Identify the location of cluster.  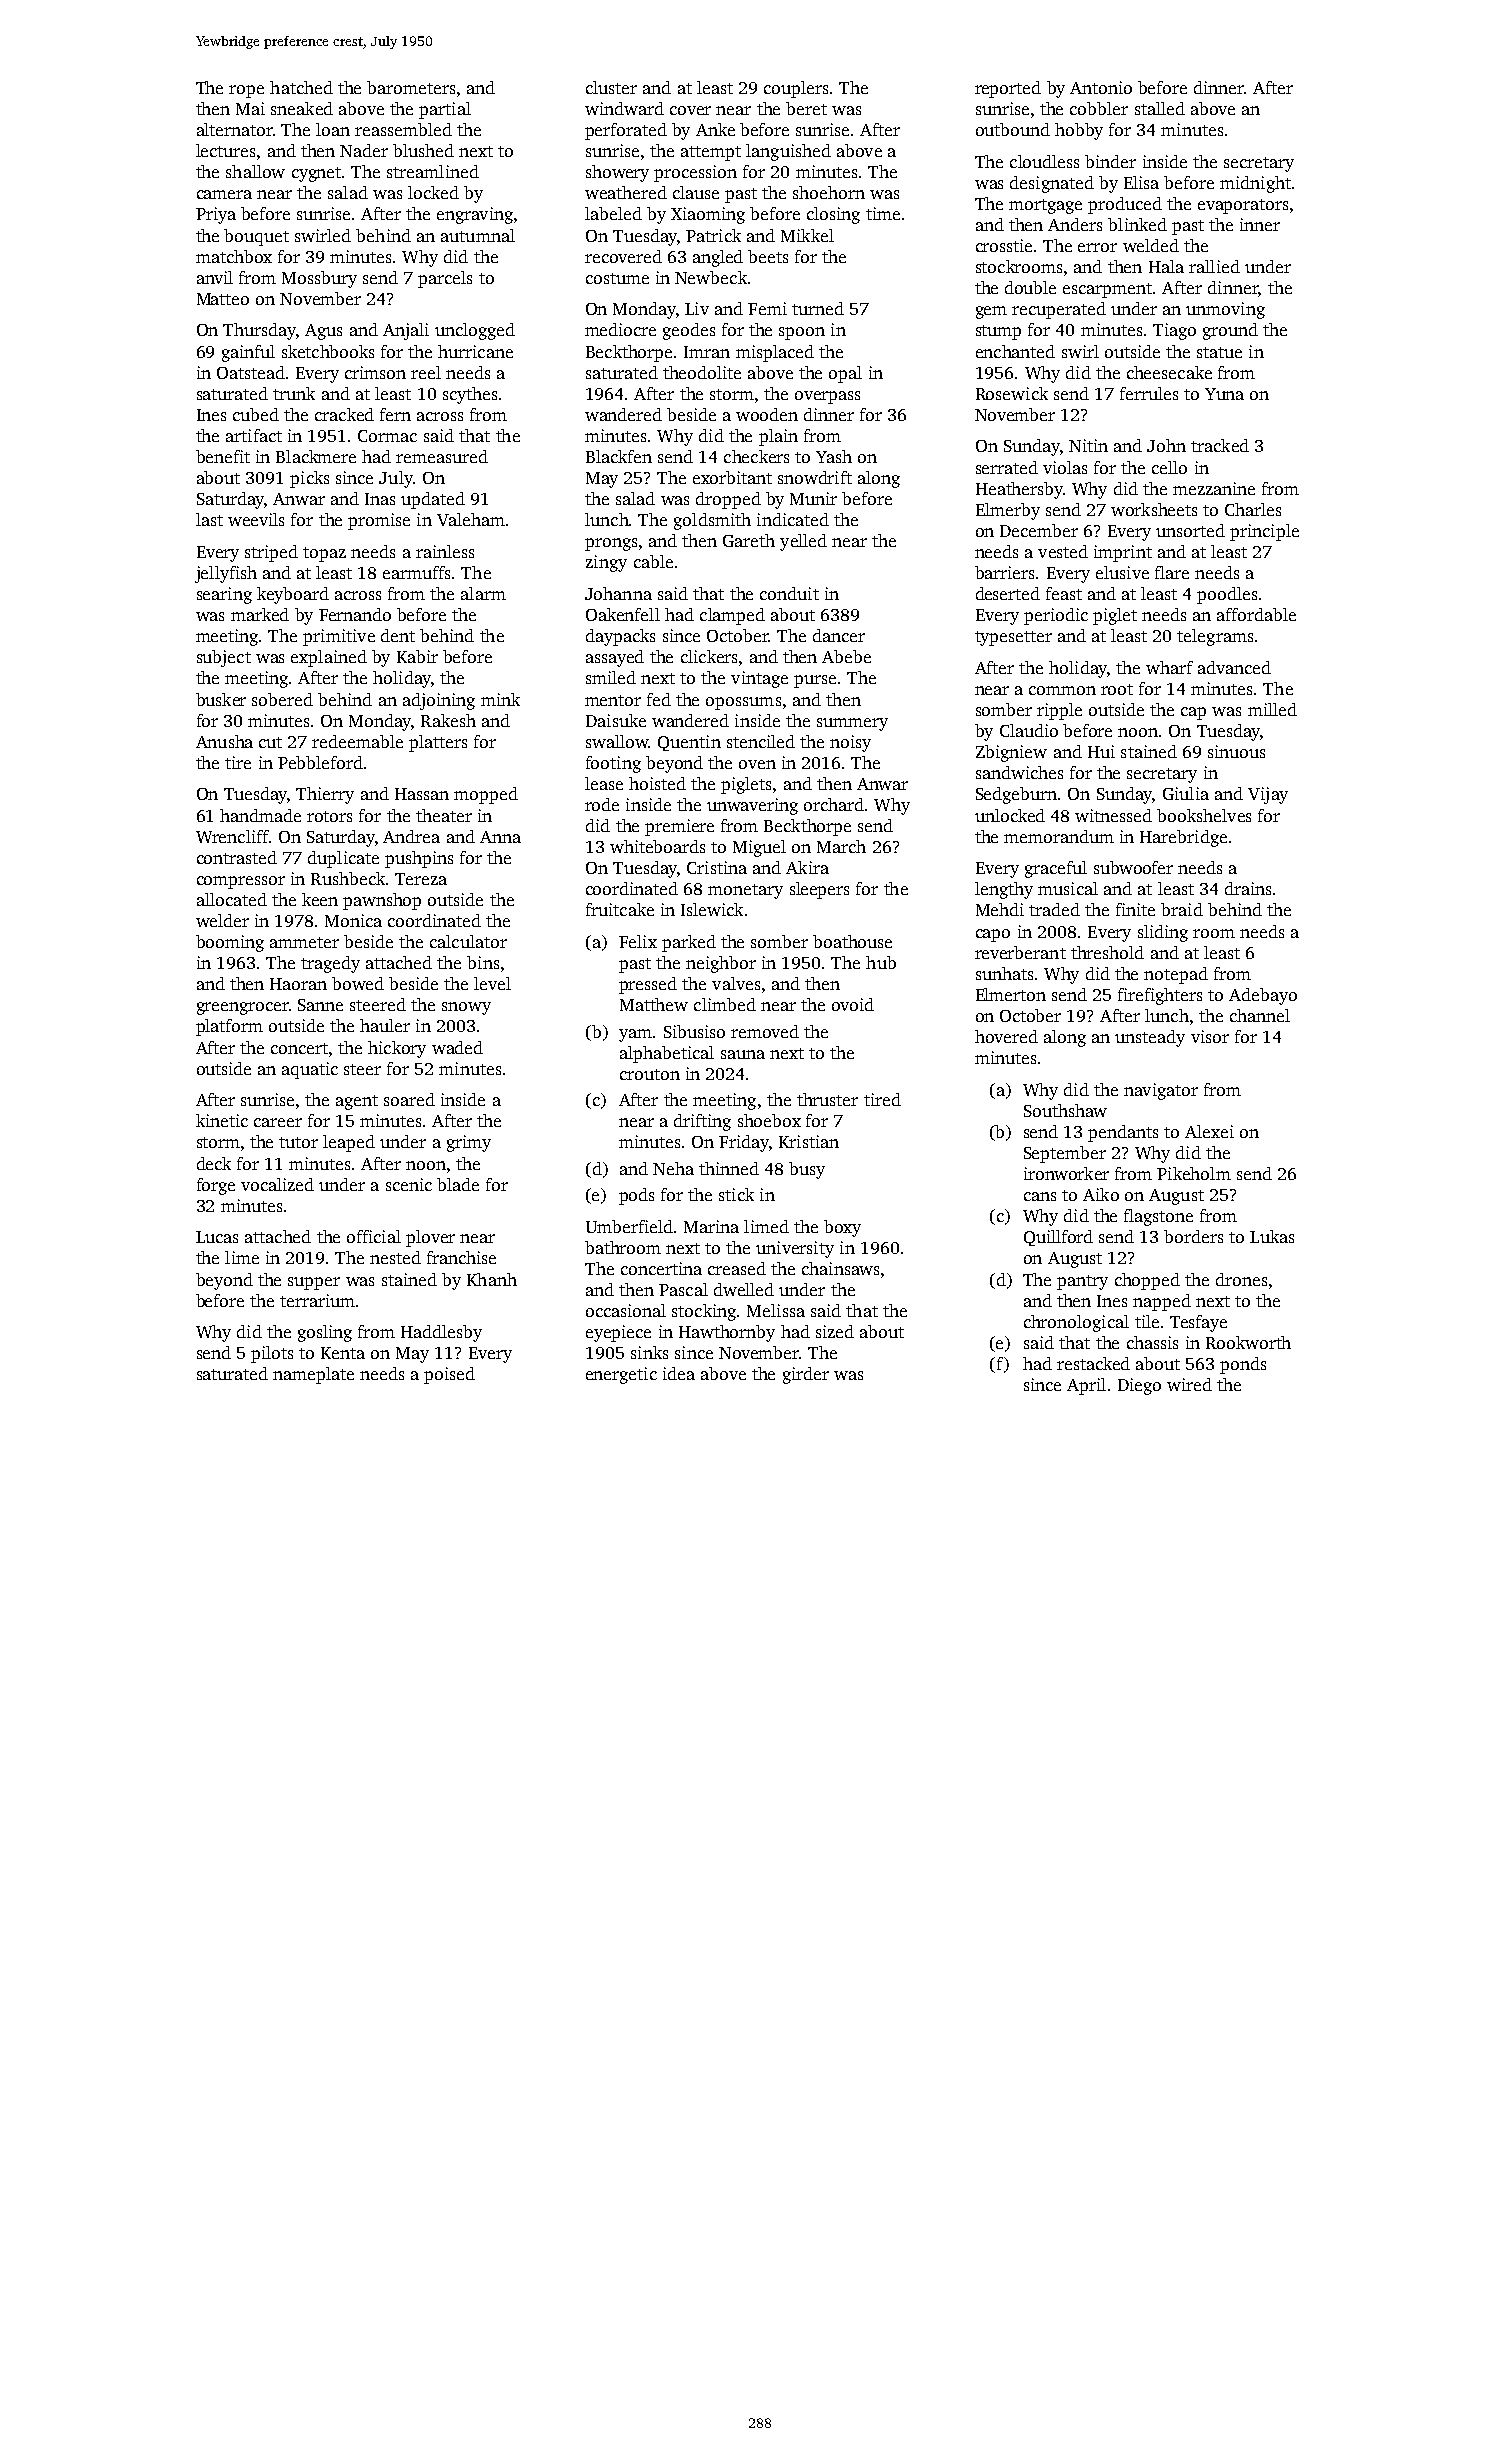
(611, 87).
